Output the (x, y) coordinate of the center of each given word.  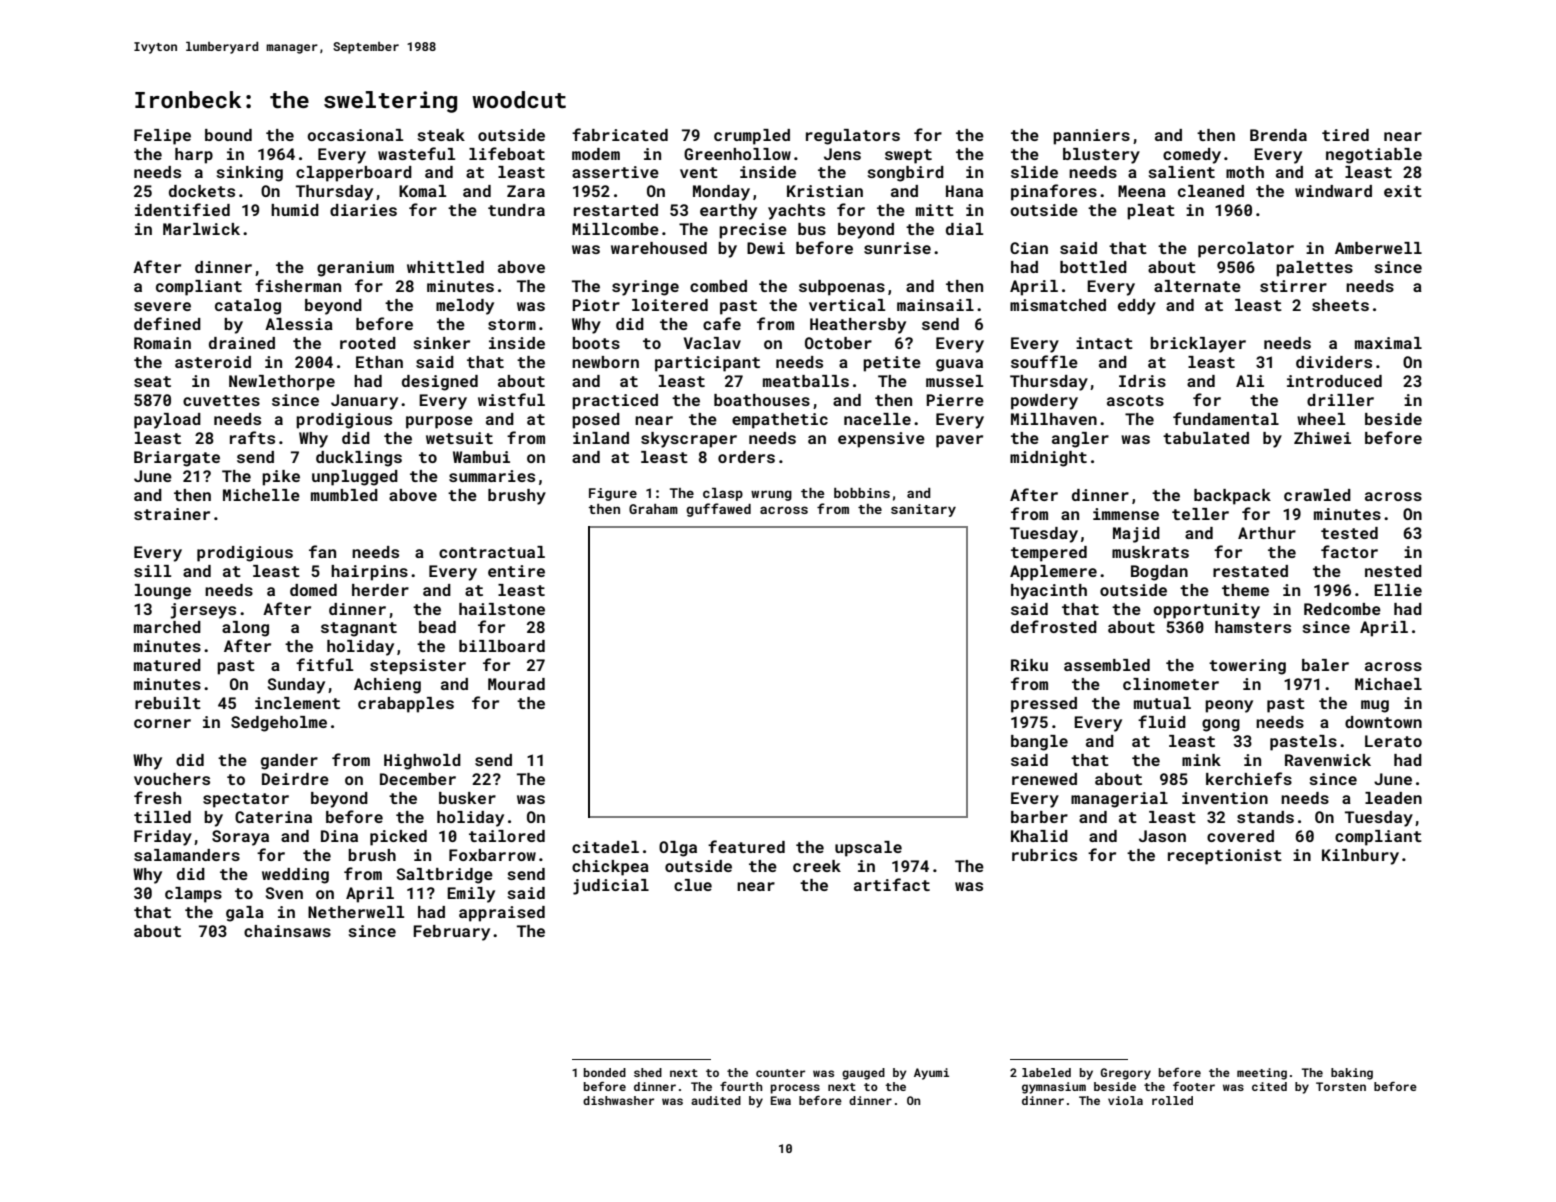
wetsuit (459, 438)
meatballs (806, 381)
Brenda (1278, 135)
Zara (526, 191)
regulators (853, 137)
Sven (284, 893)
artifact (892, 884)
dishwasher (618, 1100)
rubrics (1044, 855)
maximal (1388, 343)
